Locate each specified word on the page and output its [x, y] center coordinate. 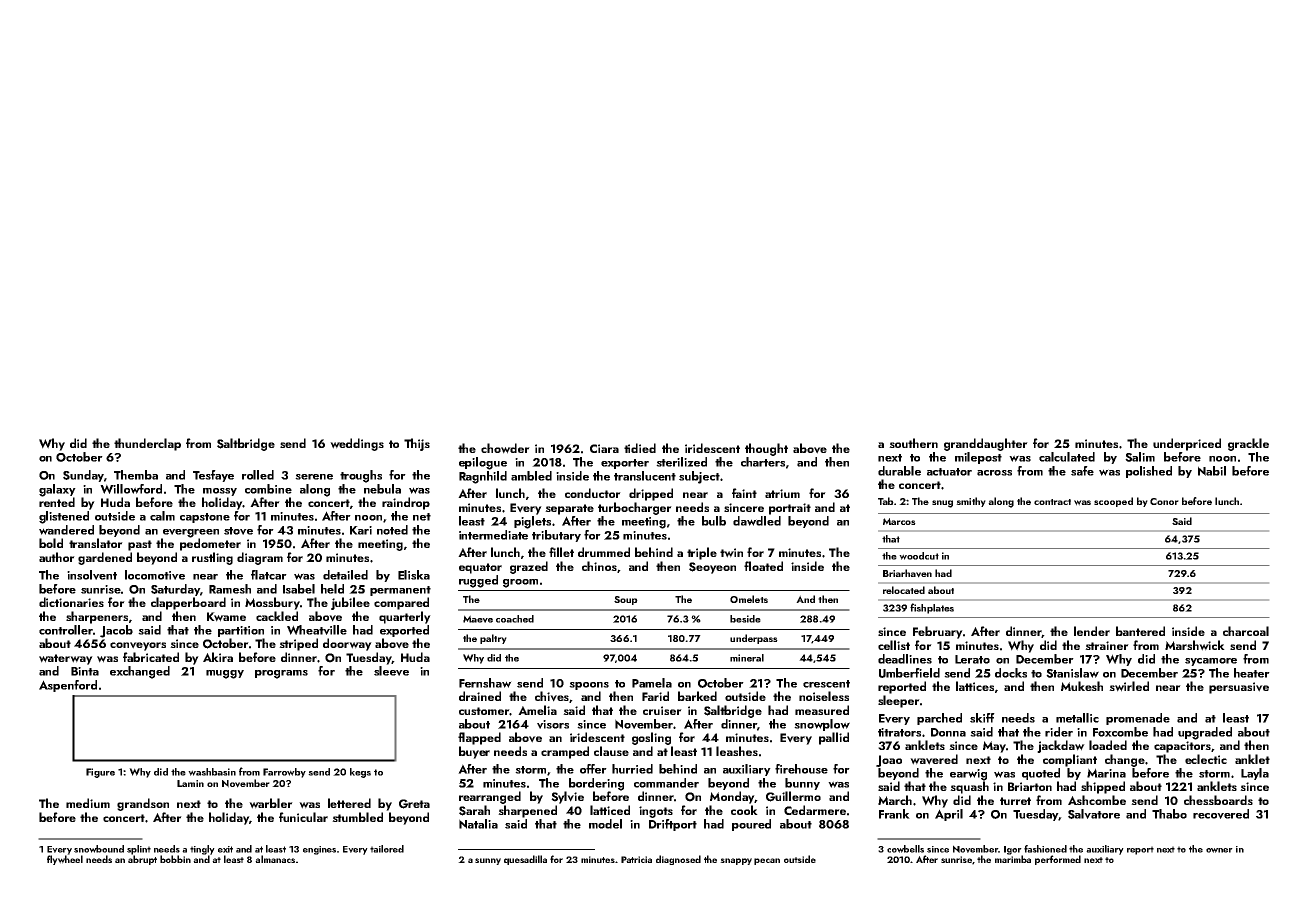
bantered [1140, 631]
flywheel [65, 860]
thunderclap [147, 444]
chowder [505, 448]
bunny [802, 784]
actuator [949, 472]
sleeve [391, 671]
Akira [218, 657]
